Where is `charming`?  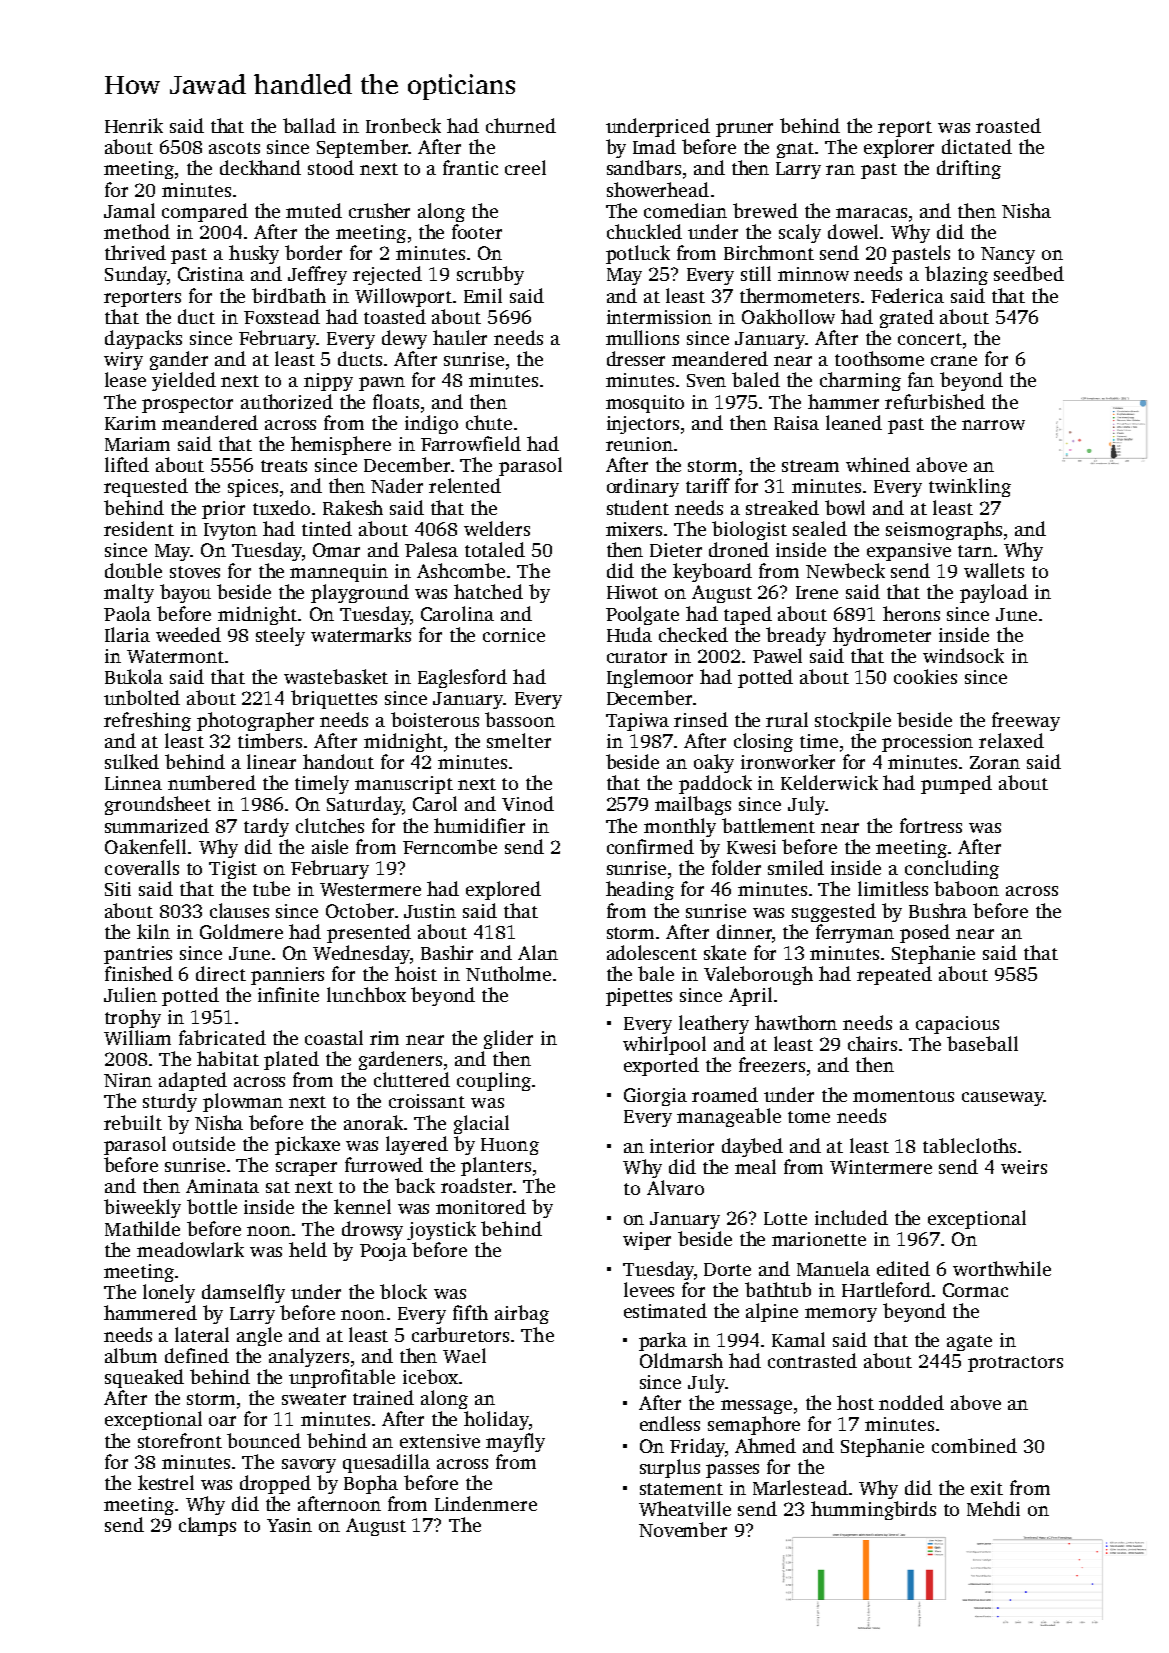 charming is located at coordinates (860, 381).
